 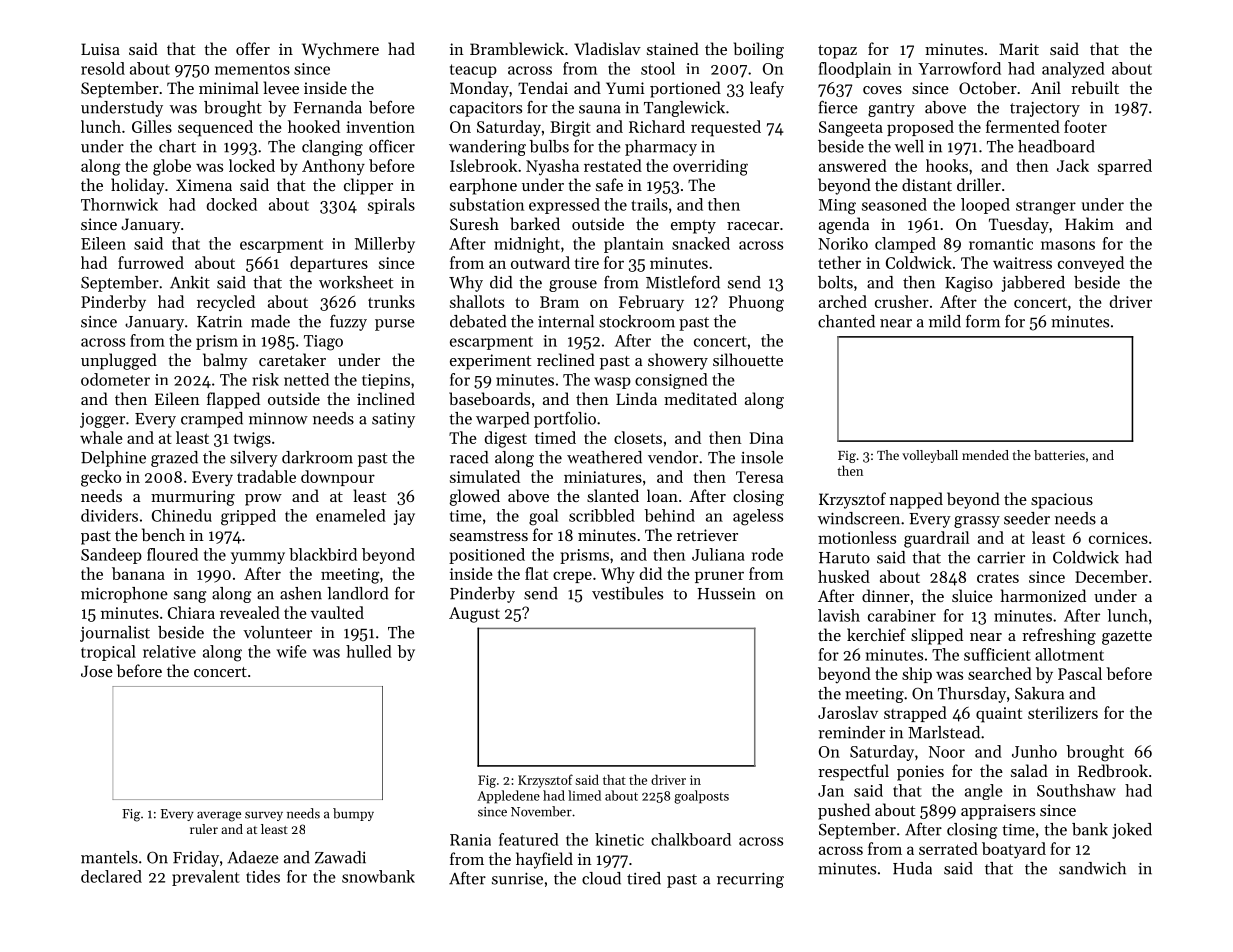 I want to click on bench, so click(x=163, y=534).
